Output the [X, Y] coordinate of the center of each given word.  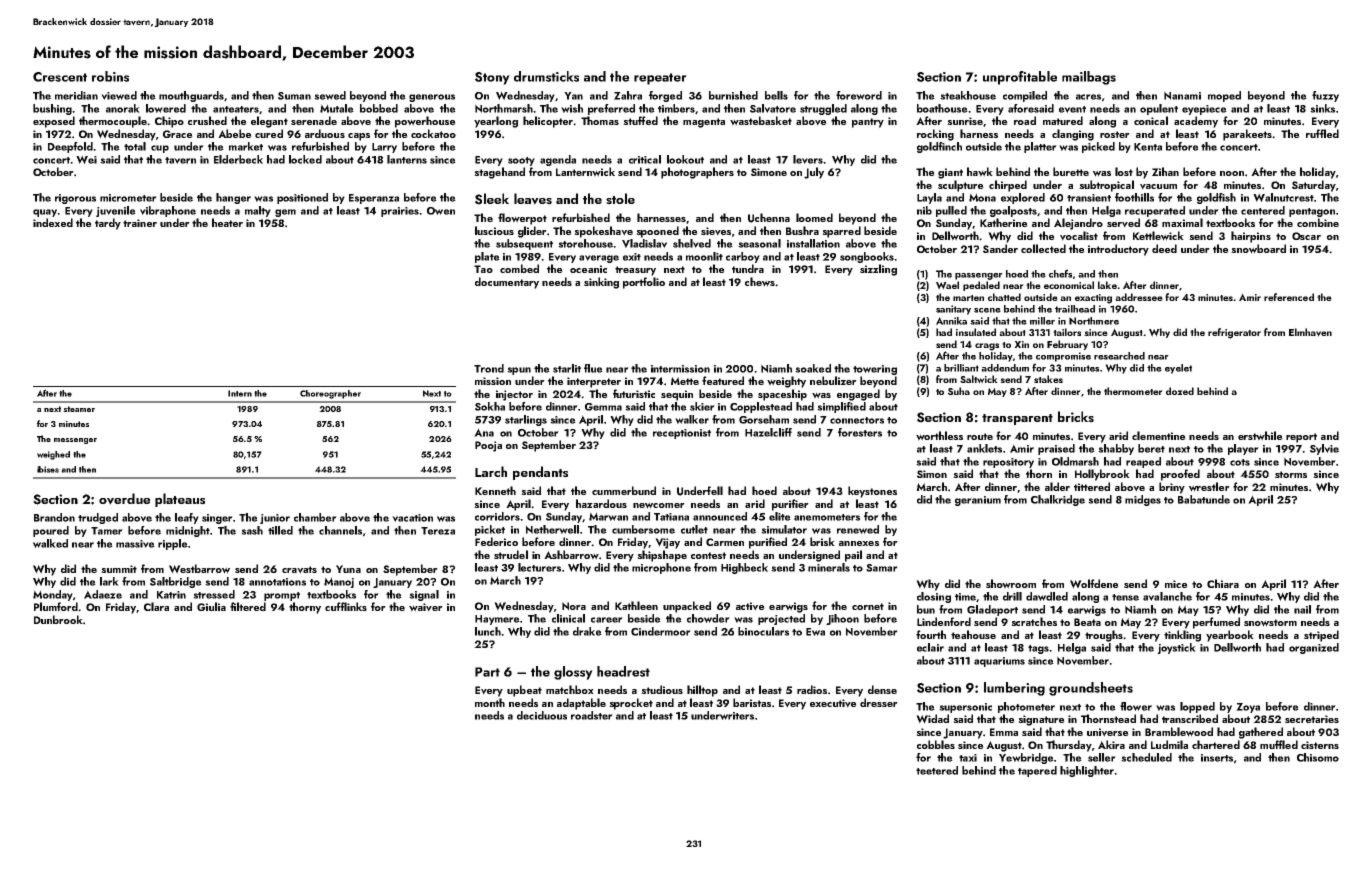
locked [305, 159]
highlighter [1087, 771]
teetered [937, 770]
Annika [951, 321]
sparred [841, 232]
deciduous [542, 715]
